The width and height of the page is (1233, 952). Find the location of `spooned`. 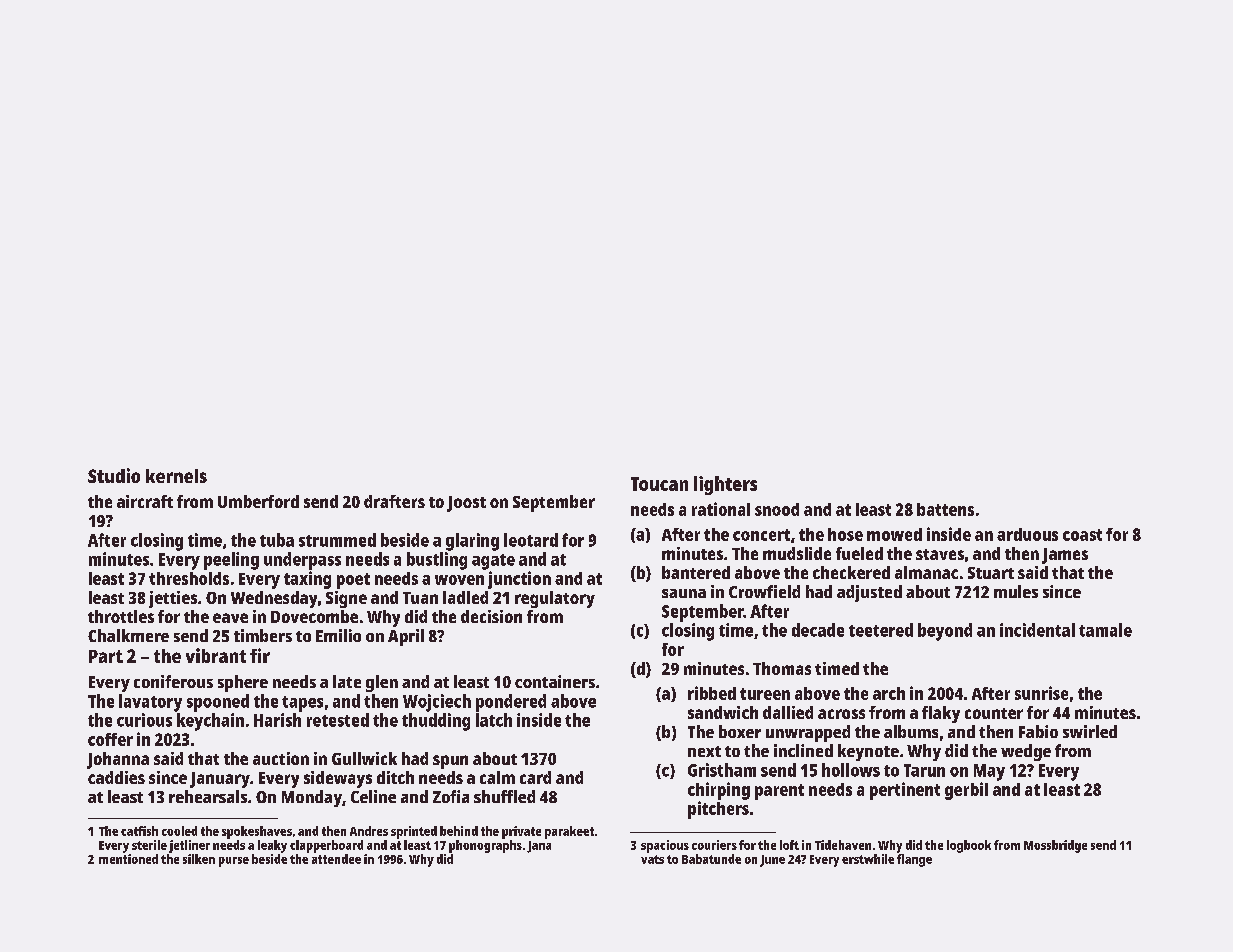

spooned is located at coordinates (218, 703).
